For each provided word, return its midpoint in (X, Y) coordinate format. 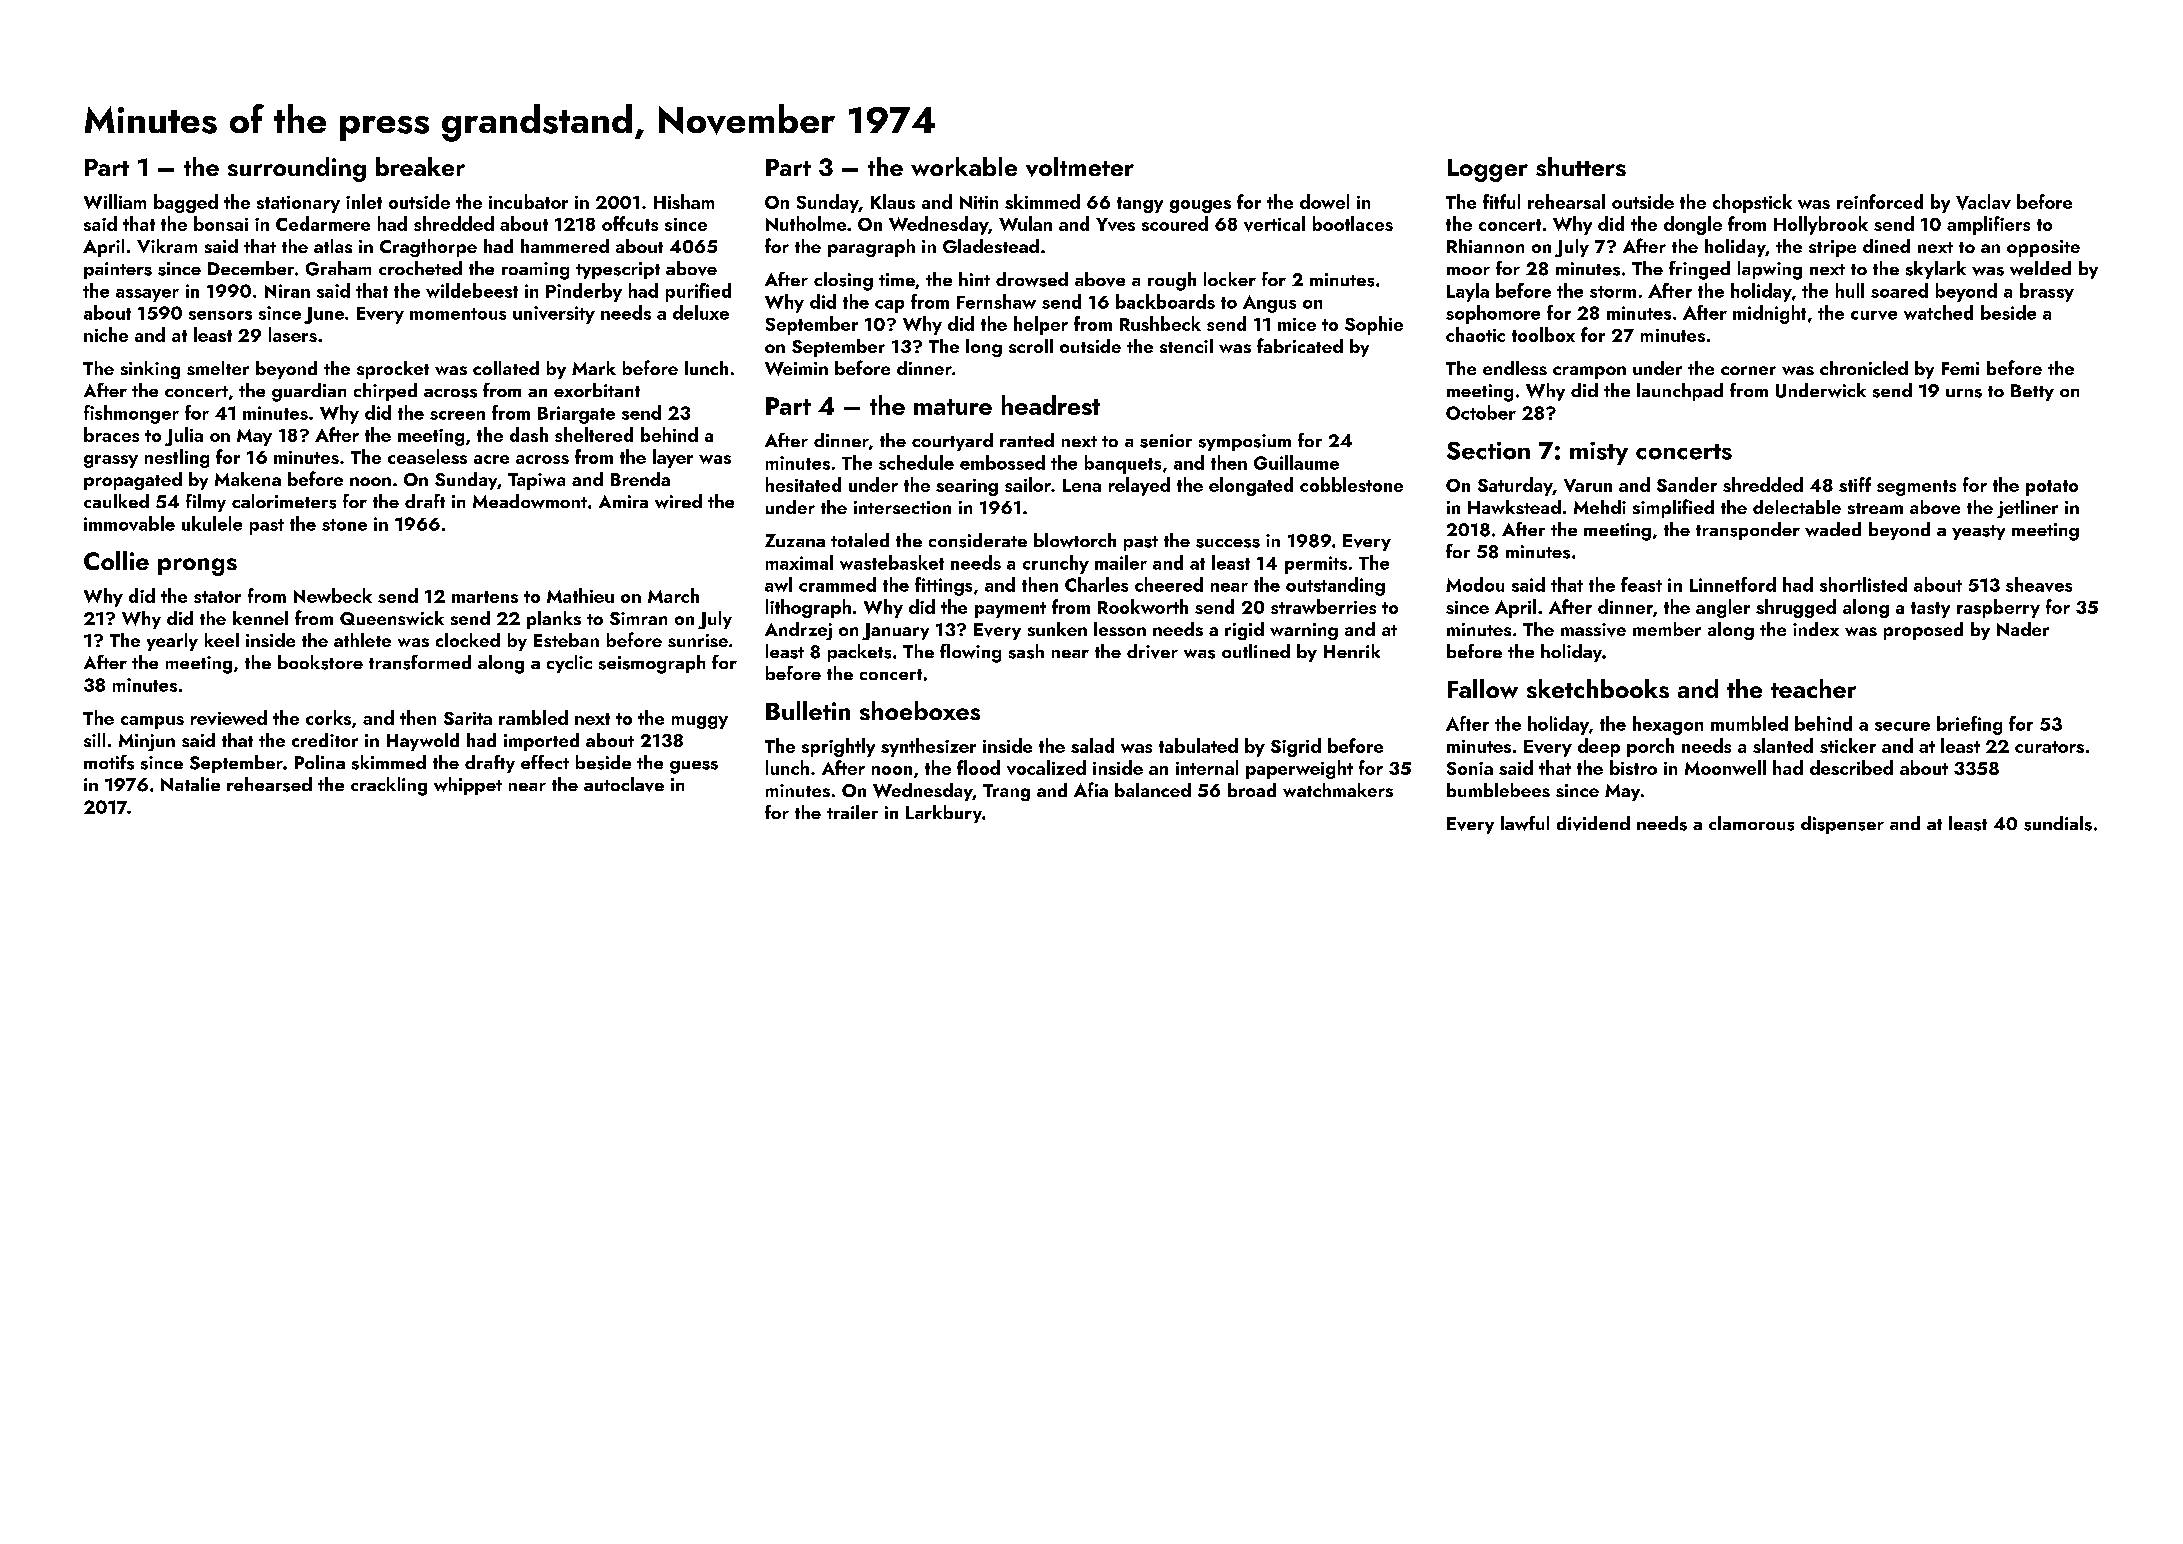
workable (964, 166)
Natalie (190, 784)
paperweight (1299, 769)
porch (1650, 747)
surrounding (297, 169)
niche (106, 334)
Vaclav (1983, 202)
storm (1613, 292)
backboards (1165, 301)
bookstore (320, 662)
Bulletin (808, 710)
